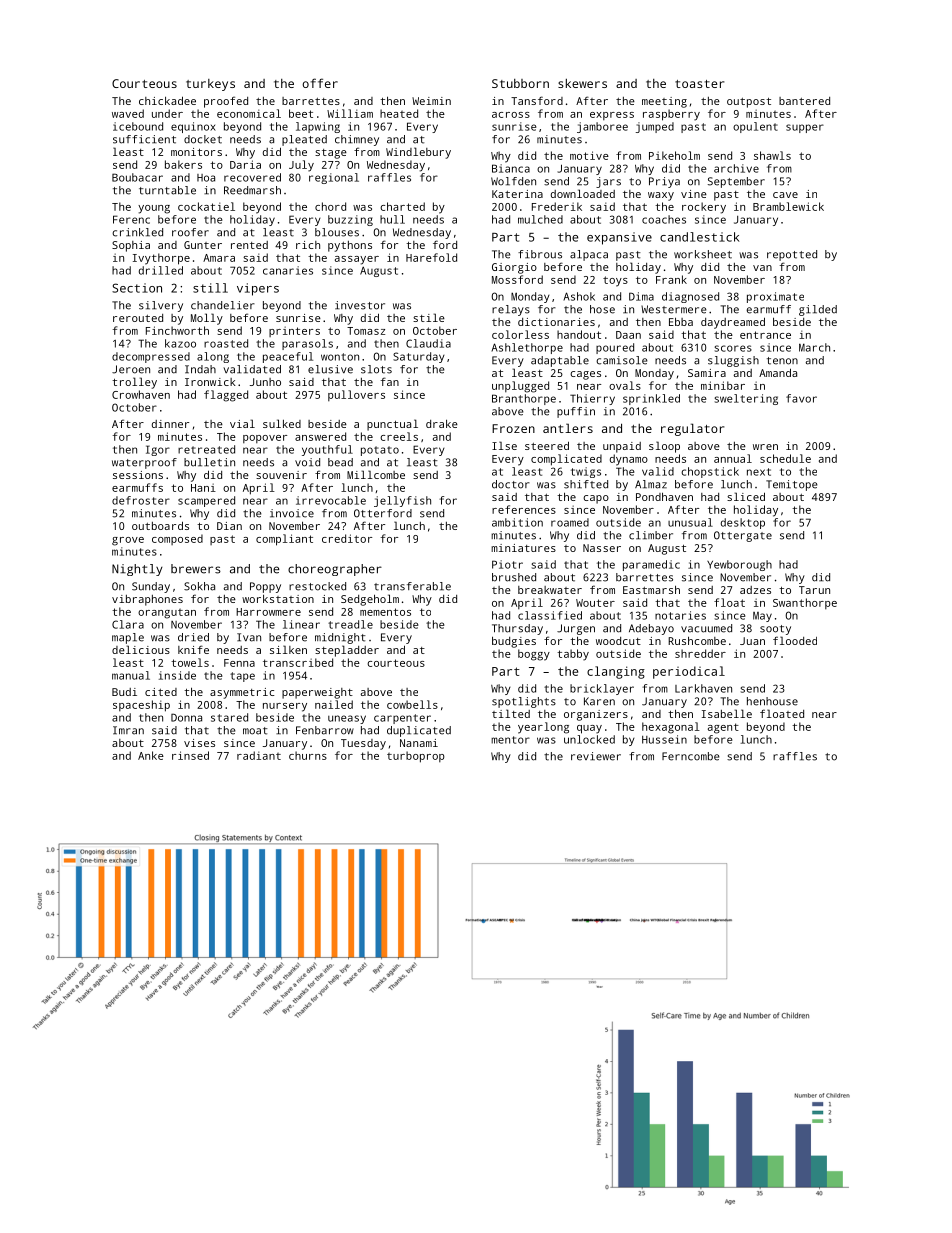 This page has height=1233, width=952. Describe the element at coordinates (128, 541) in the page. I see `grove` at that location.
